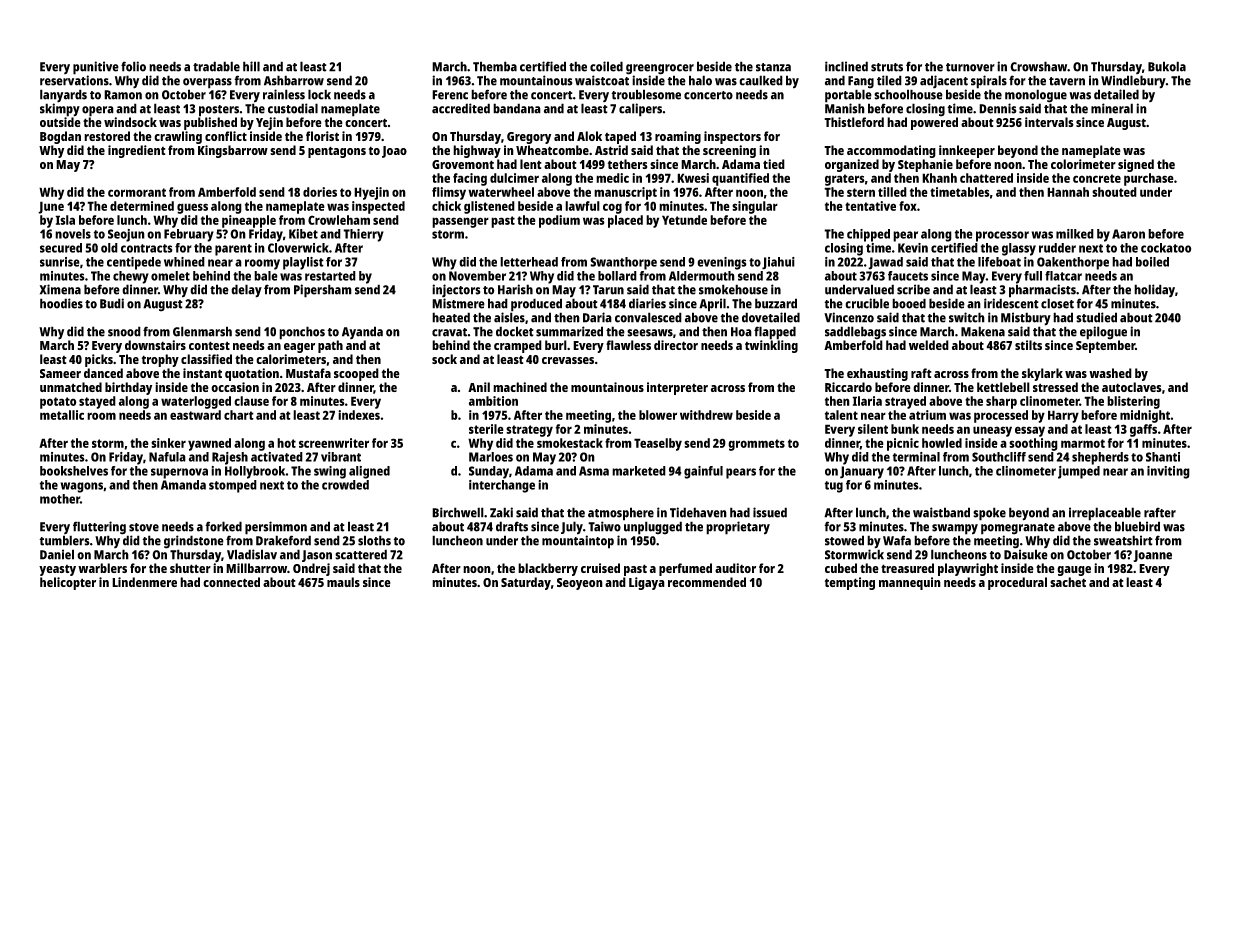 This screenshot has width=1233, height=952. What do you see at coordinates (1039, 66) in the screenshot?
I see `Crowshaw` at bounding box center [1039, 66].
